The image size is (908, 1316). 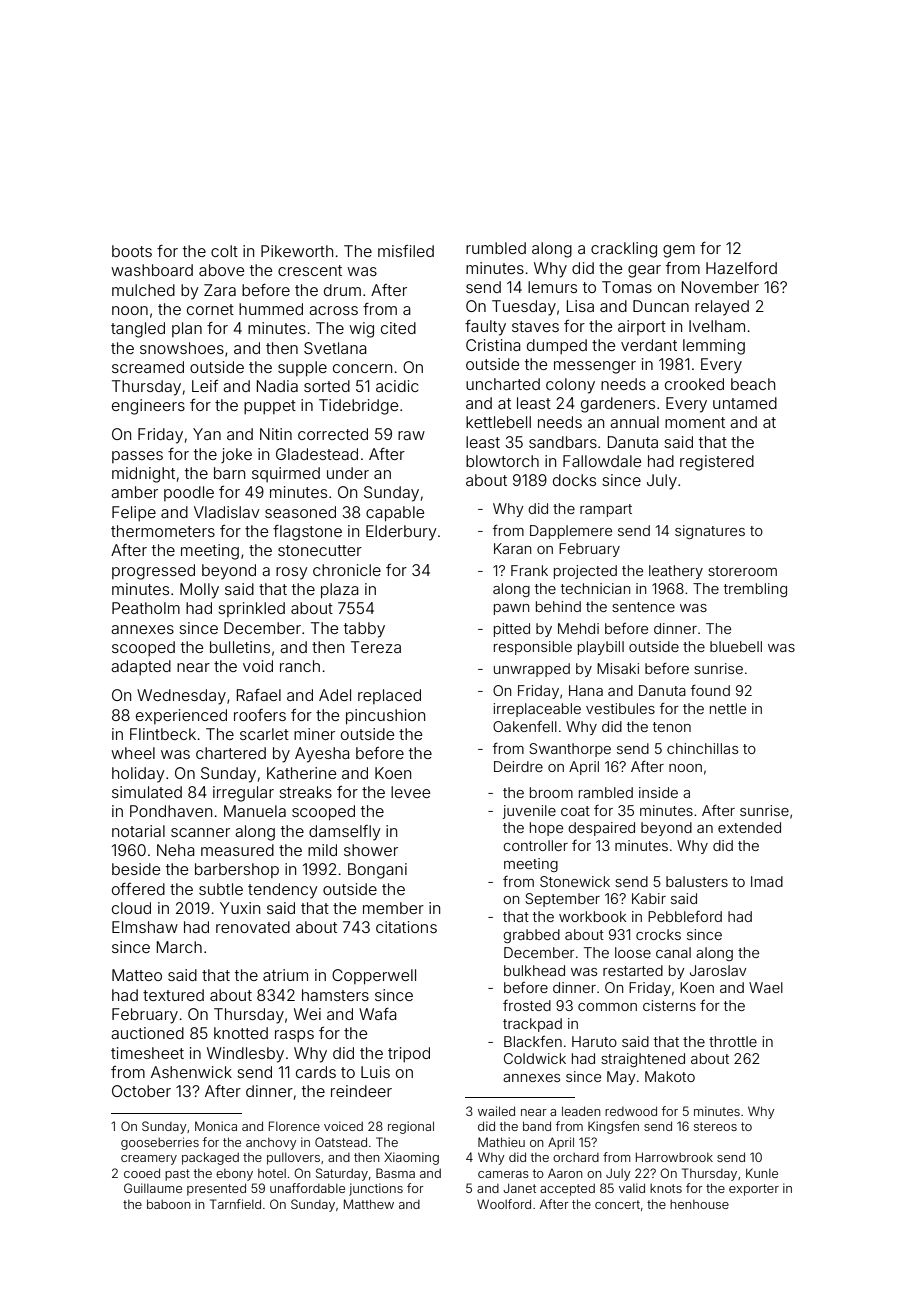 I want to click on throttle, so click(x=733, y=1041).
